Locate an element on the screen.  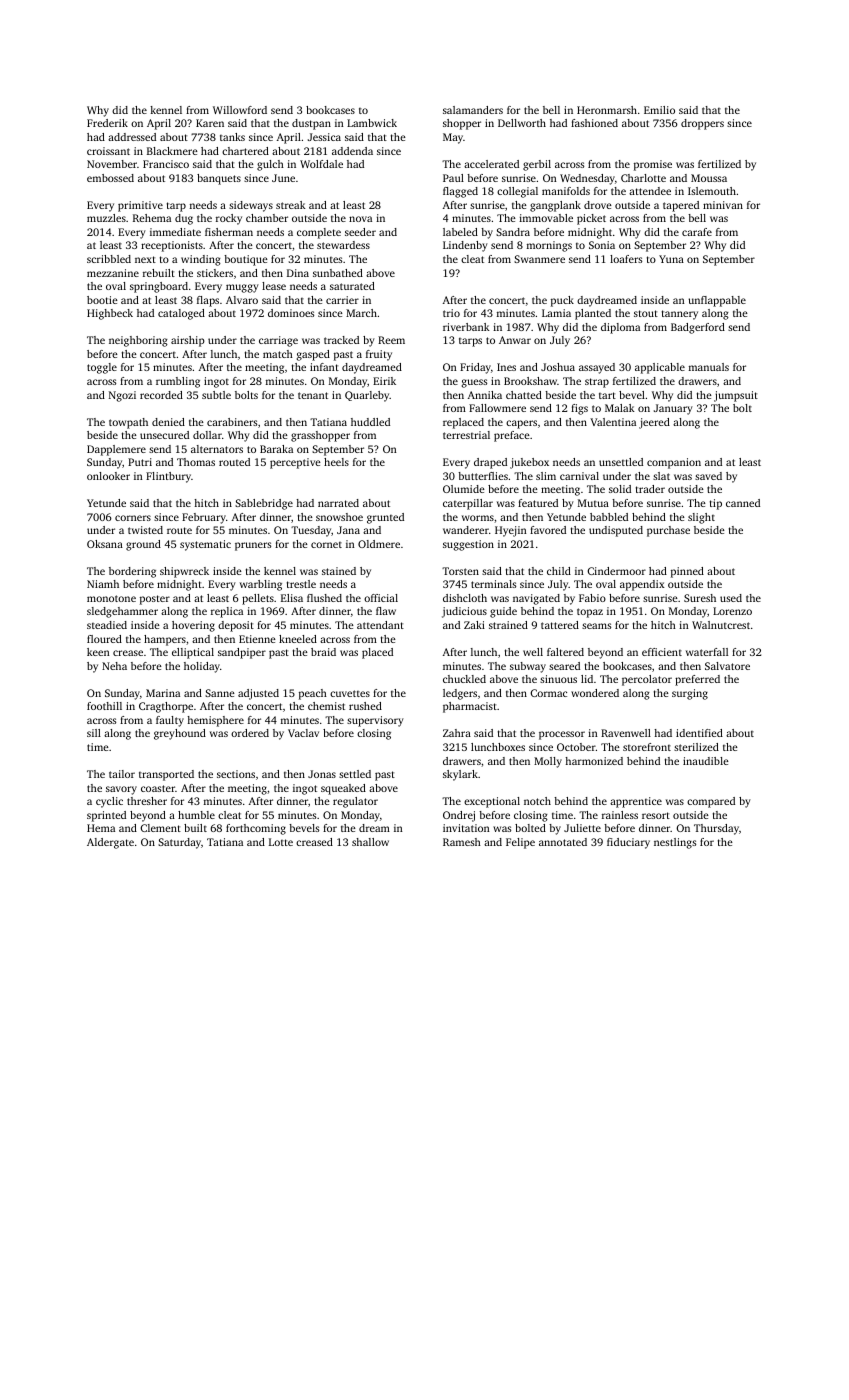
droppers is located at coordinates (702, 124).
